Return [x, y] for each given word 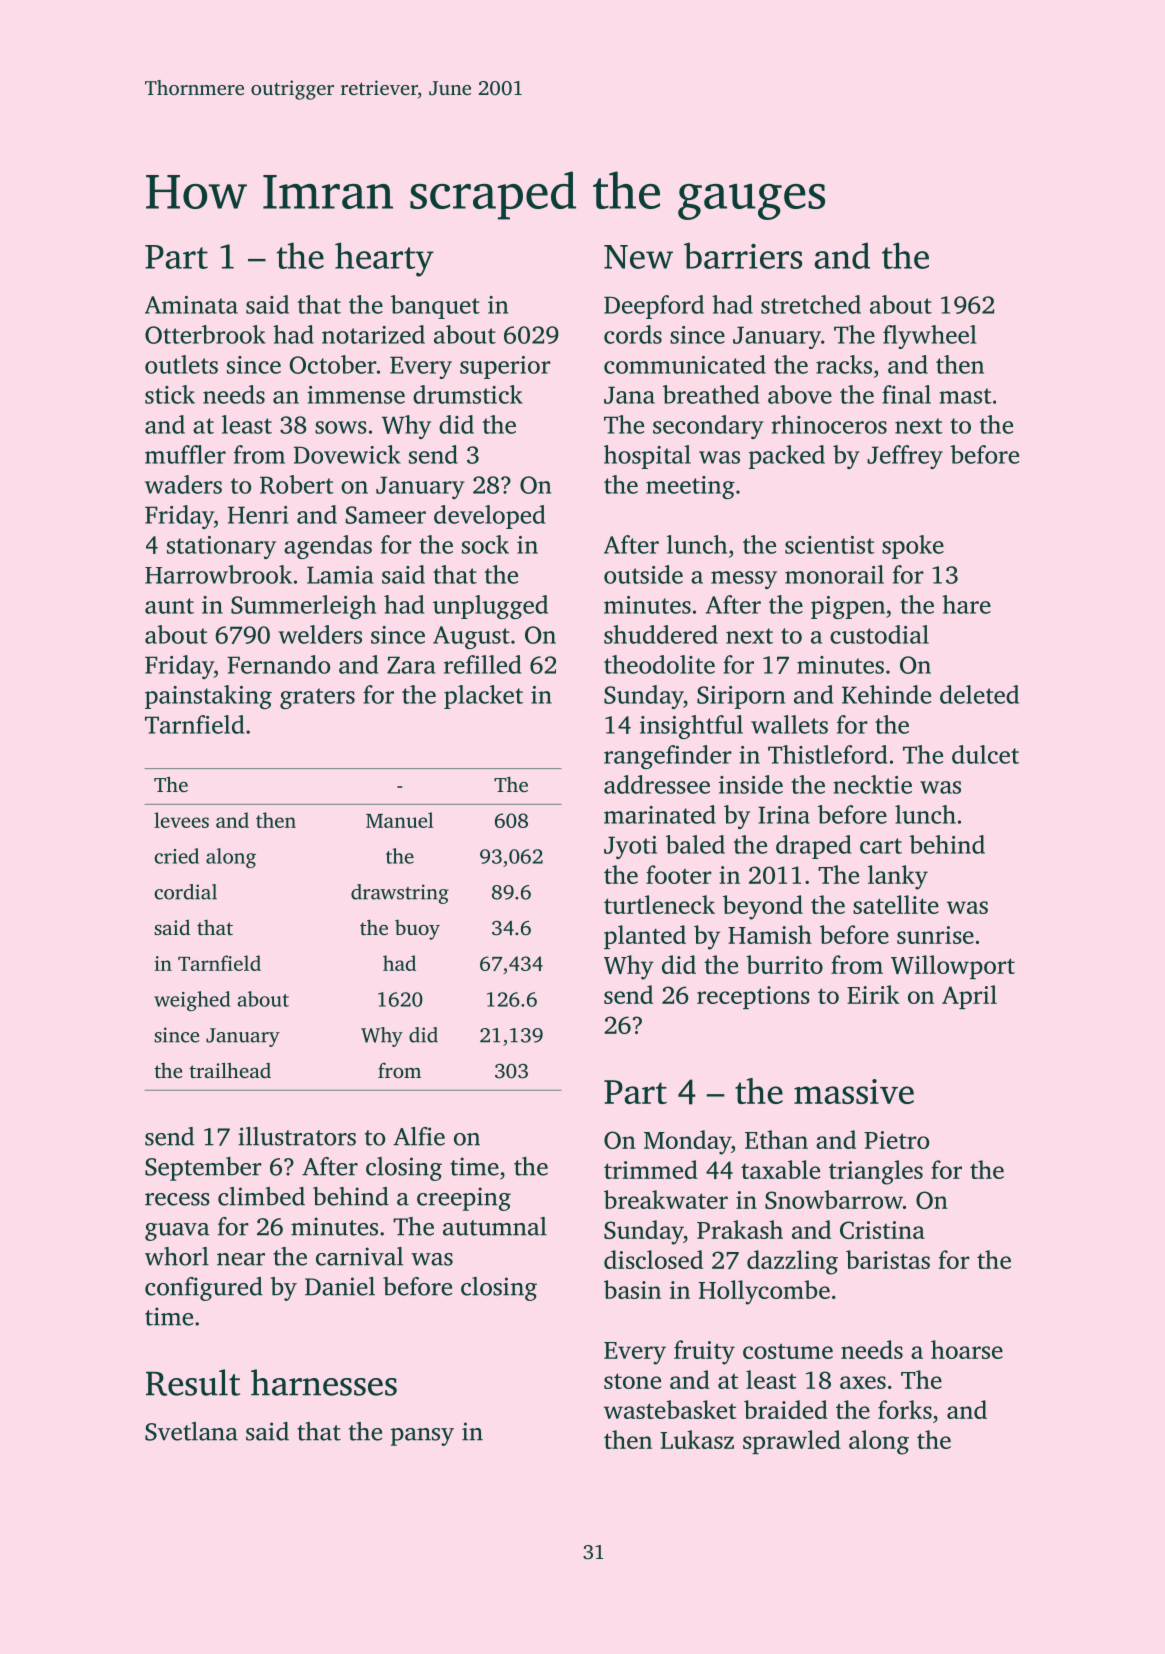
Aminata [191, 305]
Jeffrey [905, 457]
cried [176, 856]
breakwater [666, 1199]
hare [966, 604]
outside [643, 574]
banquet [435, 307]
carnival [359, 1256]
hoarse [967, 1349]
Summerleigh [303, 607]
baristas [888, 1259]
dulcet [985, 754]
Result [193, 1382]
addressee [657, 784]
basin [632, 1289]
